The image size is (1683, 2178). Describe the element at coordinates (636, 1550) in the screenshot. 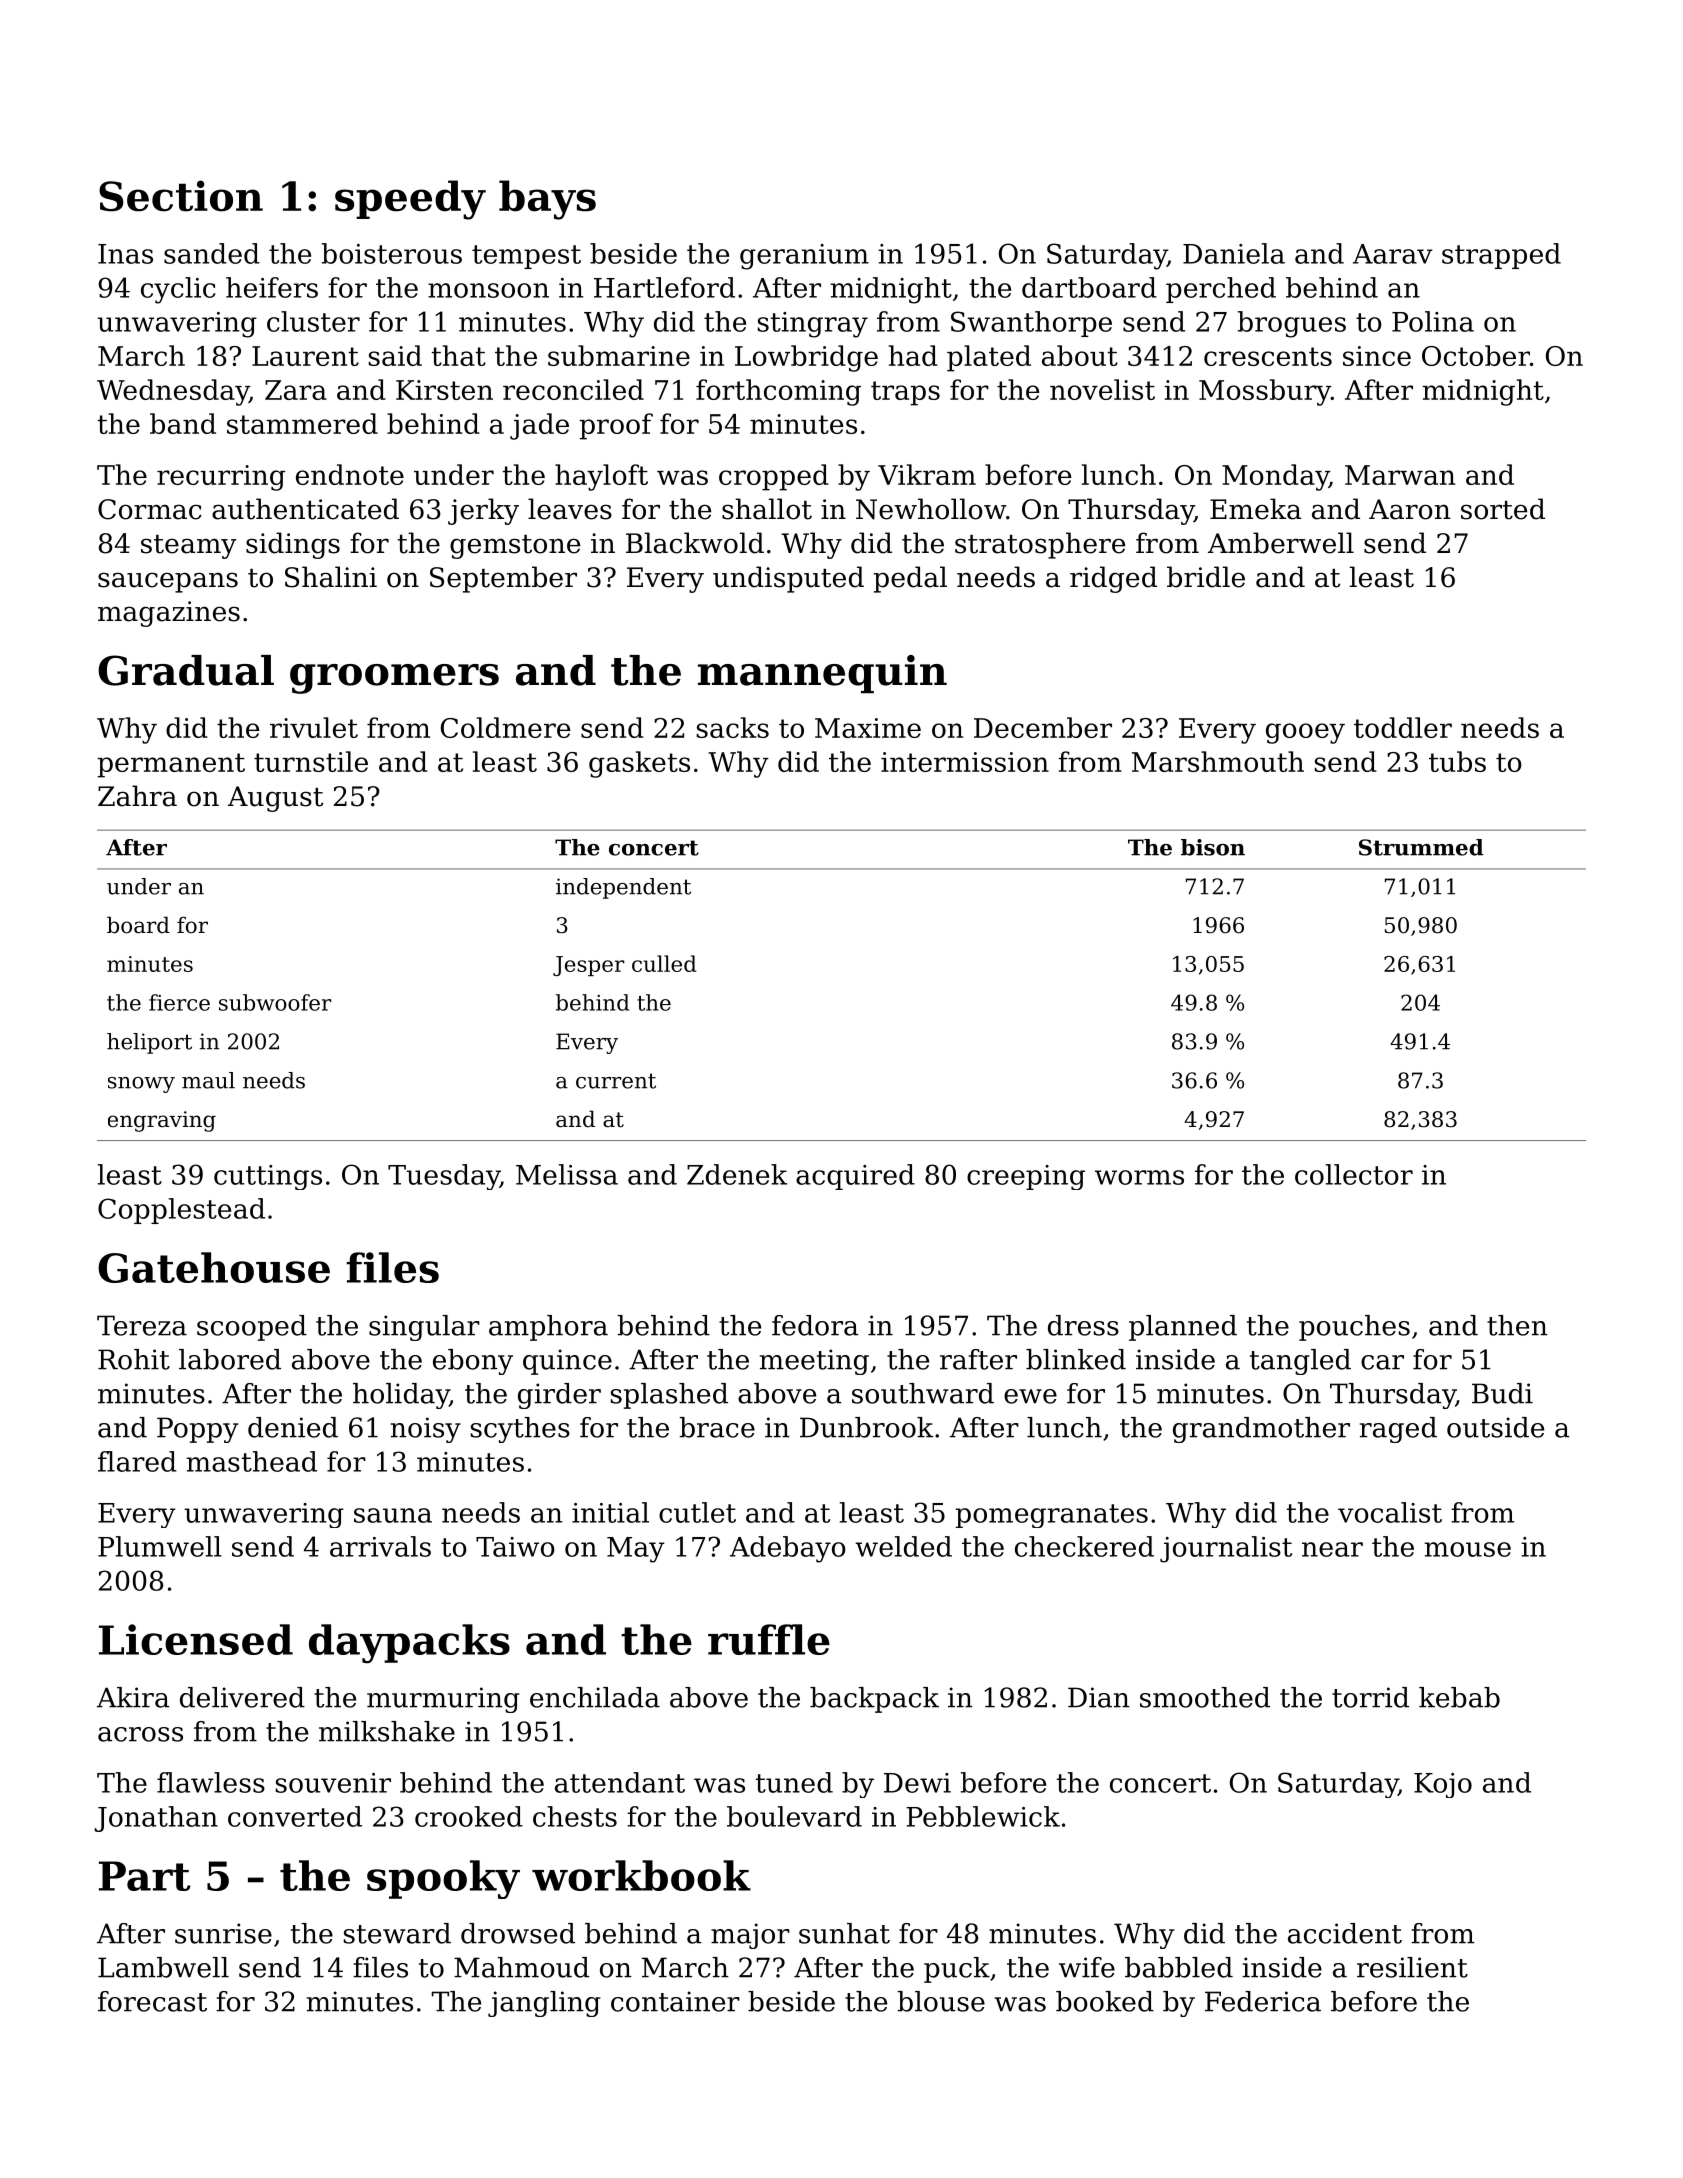

I see `May` at that location.
